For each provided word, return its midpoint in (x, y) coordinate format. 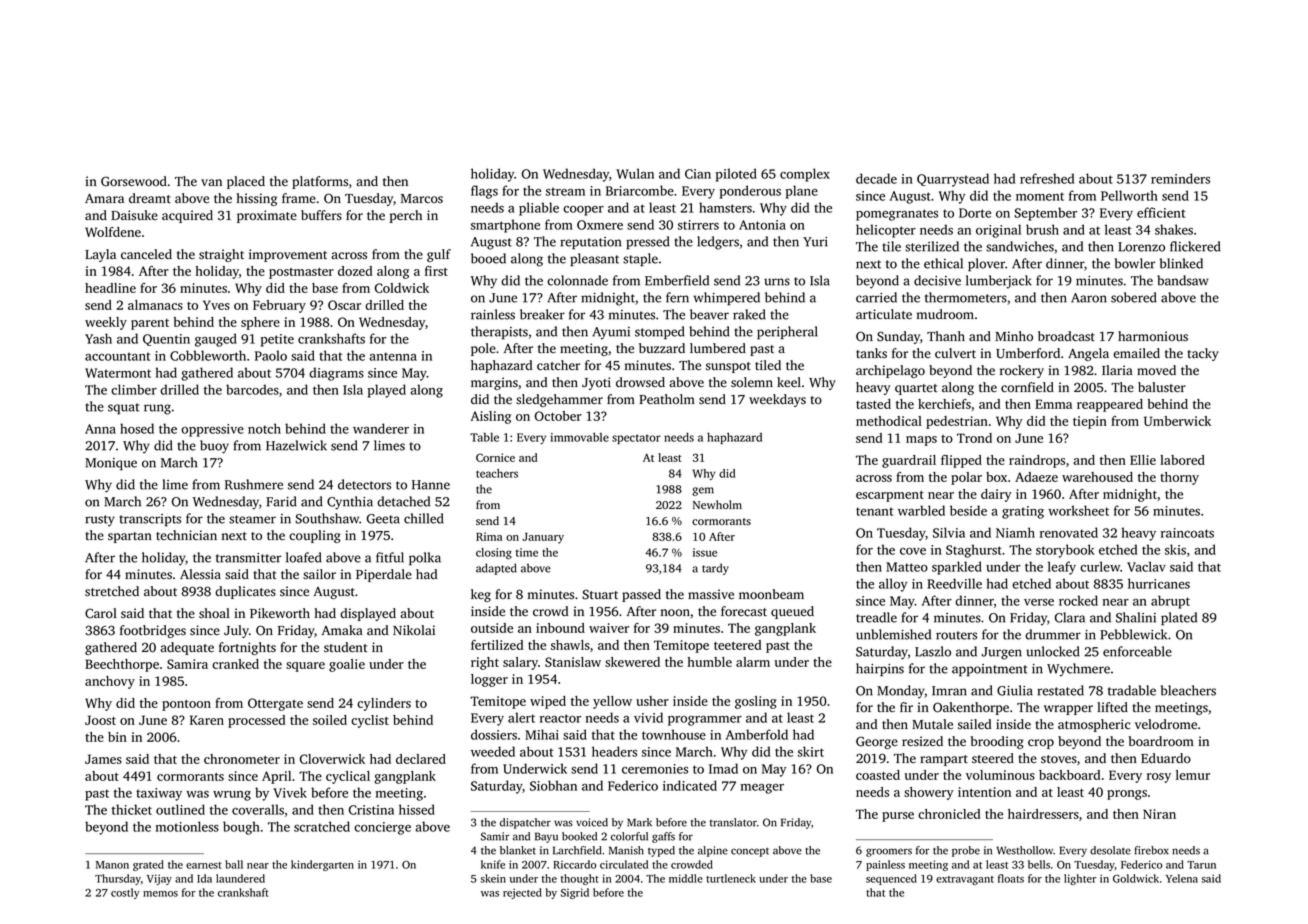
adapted (496, 569)
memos (160, 894)
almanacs (155, 305)
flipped (961, 461)
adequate (187, 648)
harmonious (1153, 336)
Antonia (762, 225)
